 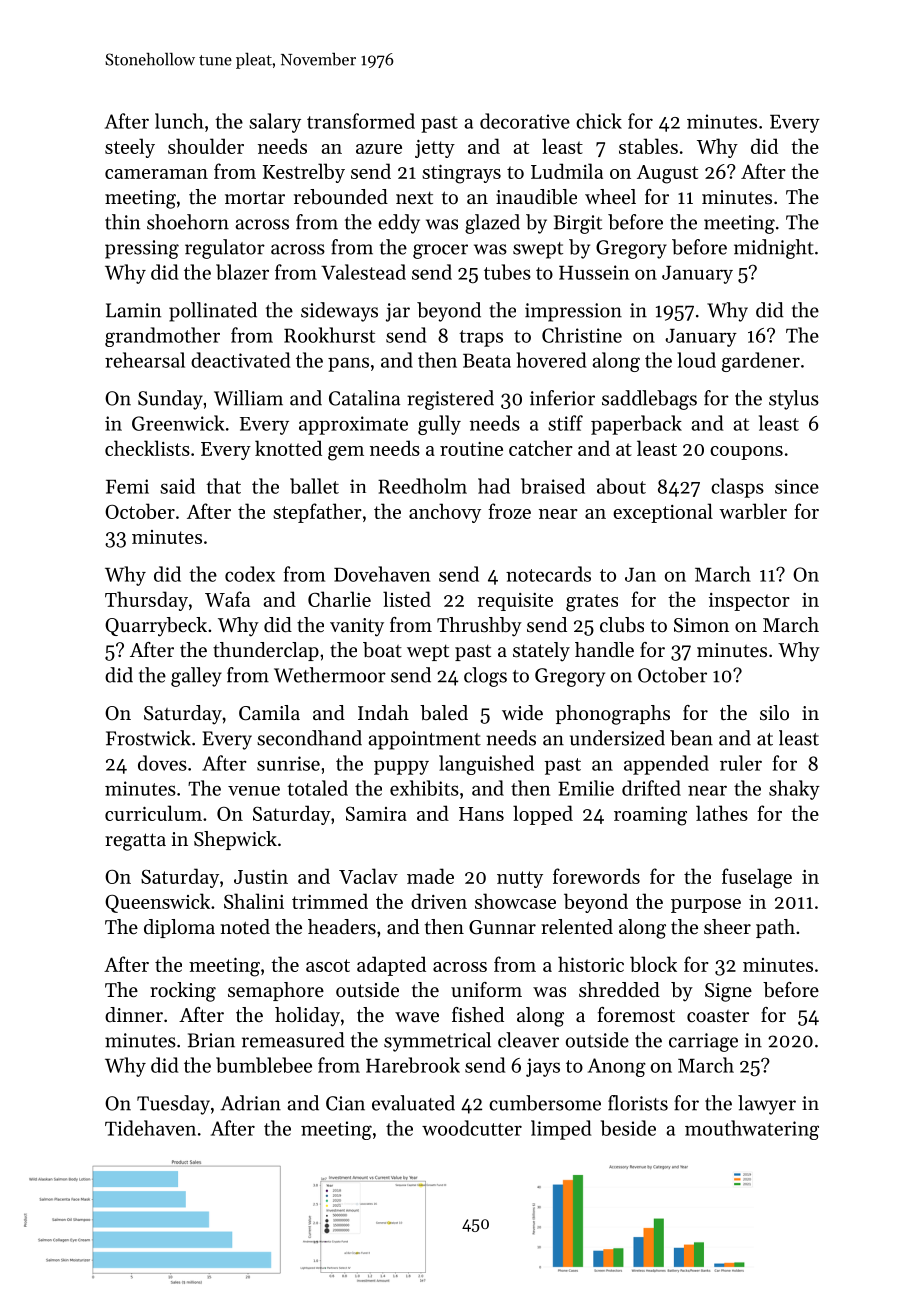 I want to click on requisite, so click(x=515, y=602).
